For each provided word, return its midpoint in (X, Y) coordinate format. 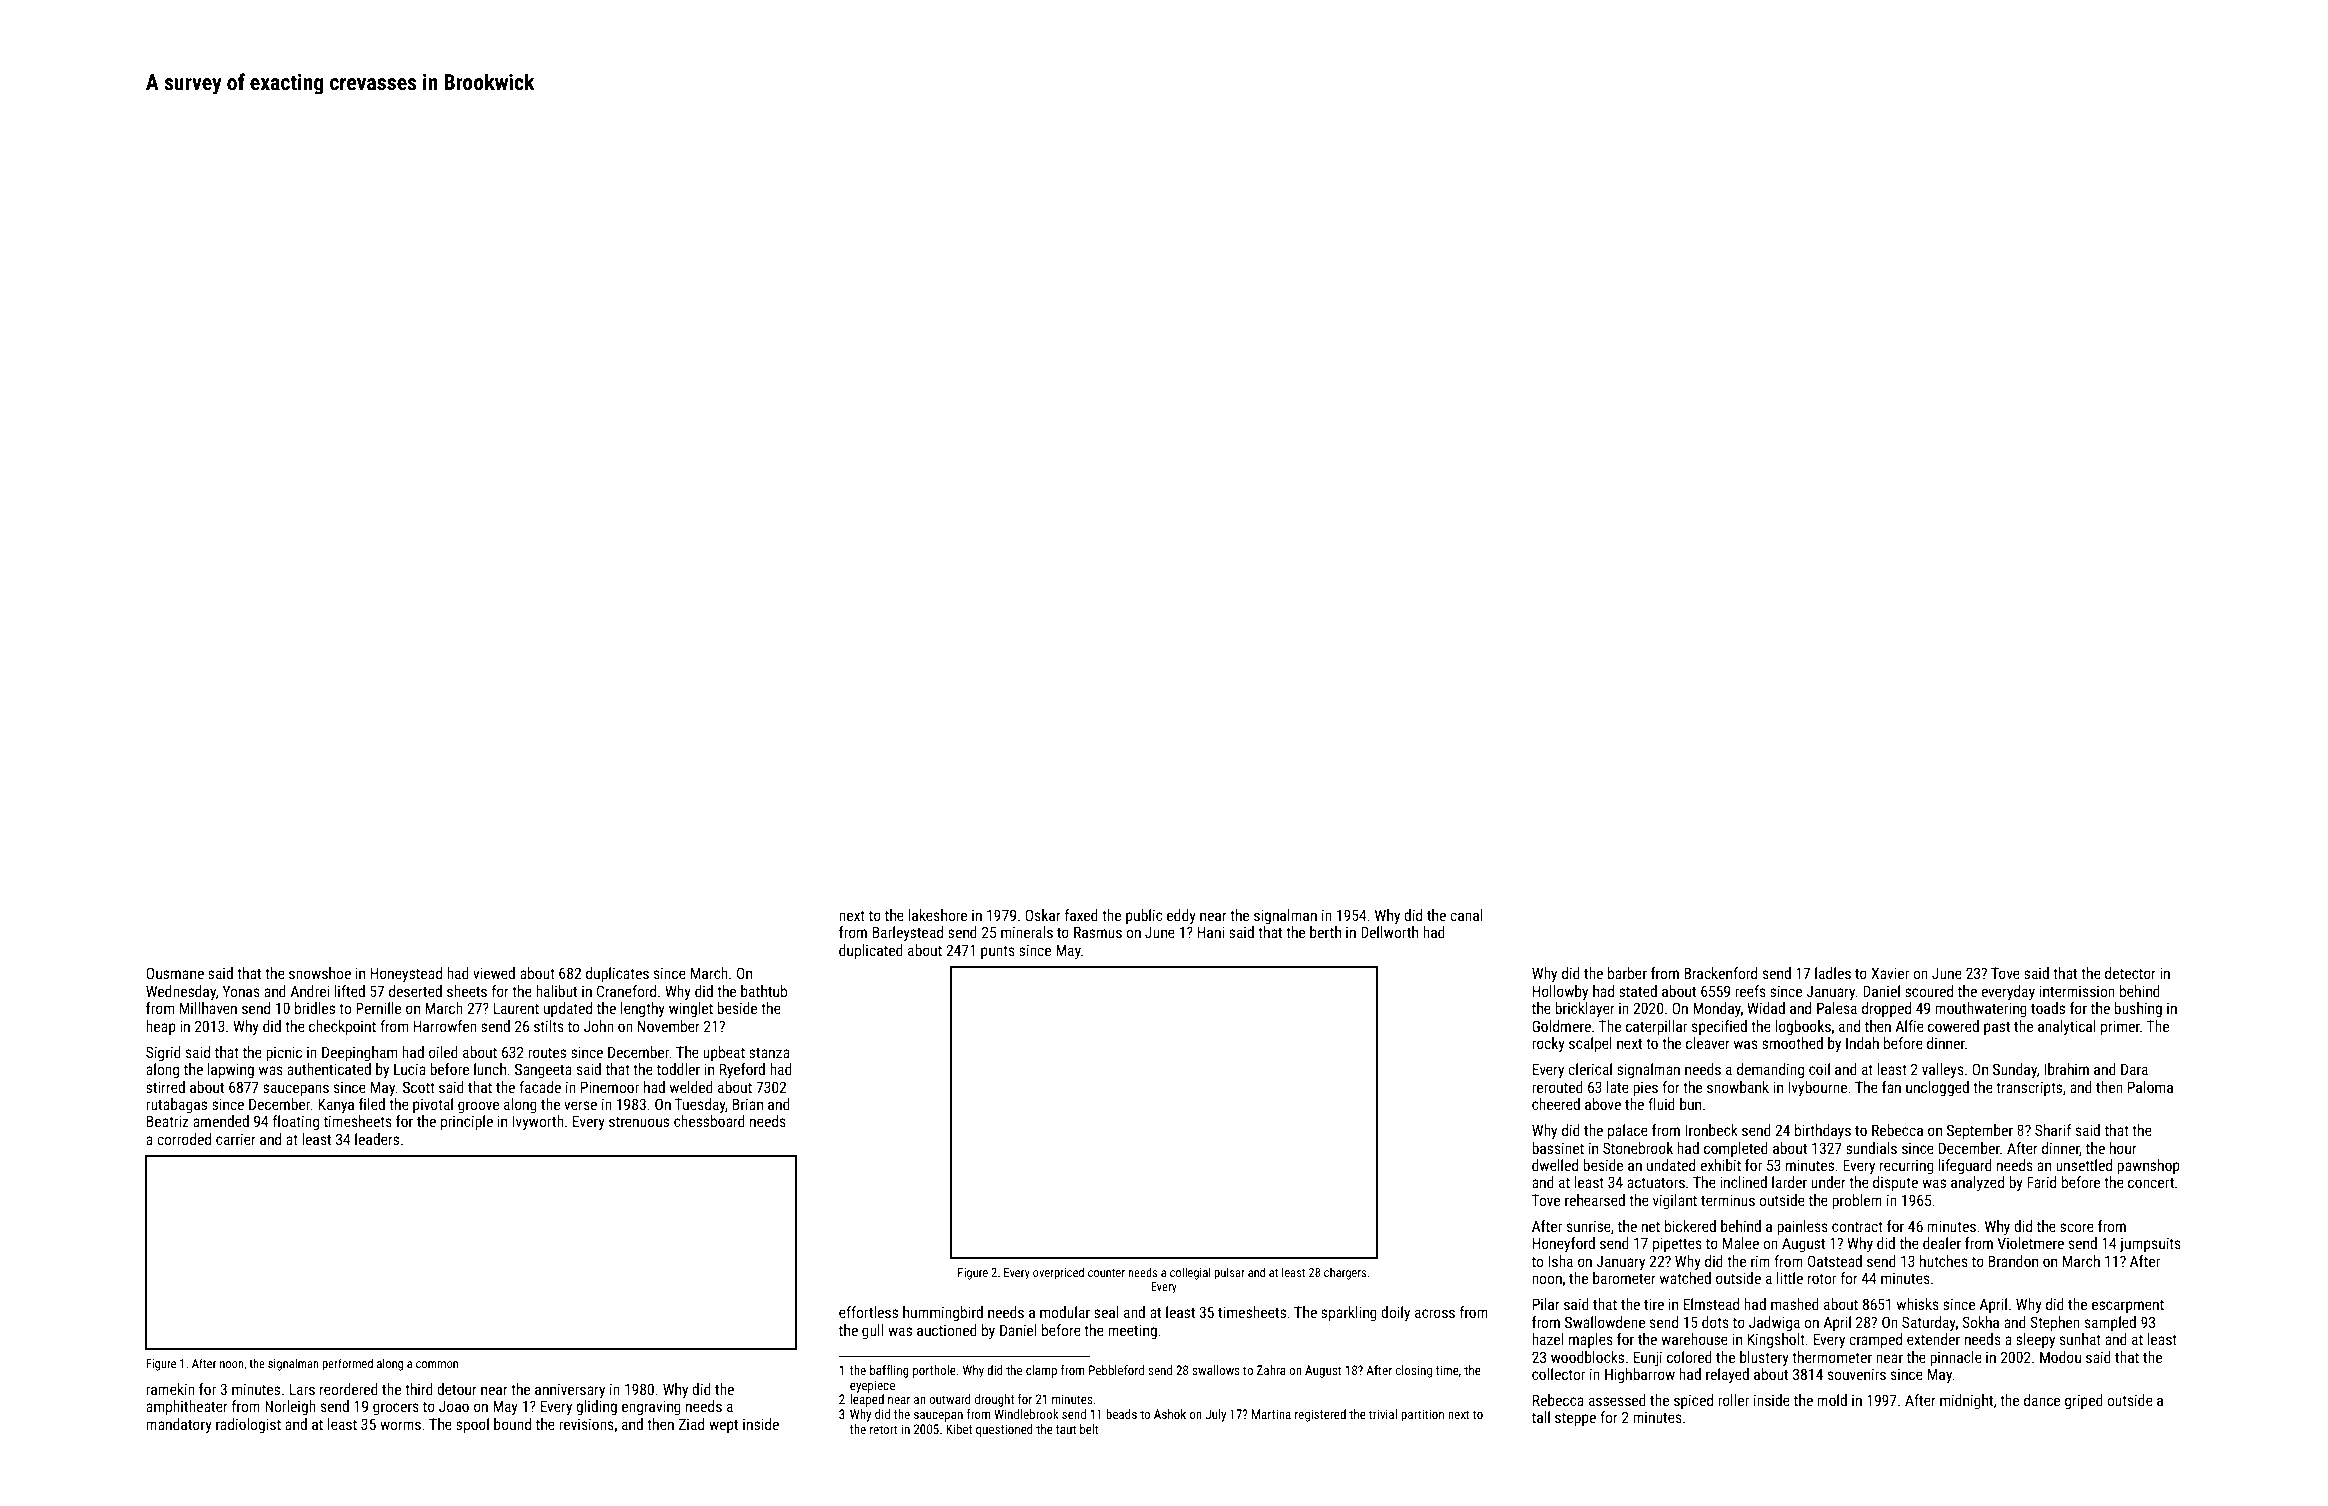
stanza (769, 1053)
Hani (1211, 932)
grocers (396, 1409)
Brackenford (1720, 973)
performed (347, 1364)
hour (2123, 1148)
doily (1395, 1313)
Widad (1766, 1008)
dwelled (1555, 1165)
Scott (419, 1087)
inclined (1743, 1182)
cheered (1556, 1104)
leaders (377, 1139)
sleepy (2035, 1340)
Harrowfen (445, 1026)
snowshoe (320, 973)
